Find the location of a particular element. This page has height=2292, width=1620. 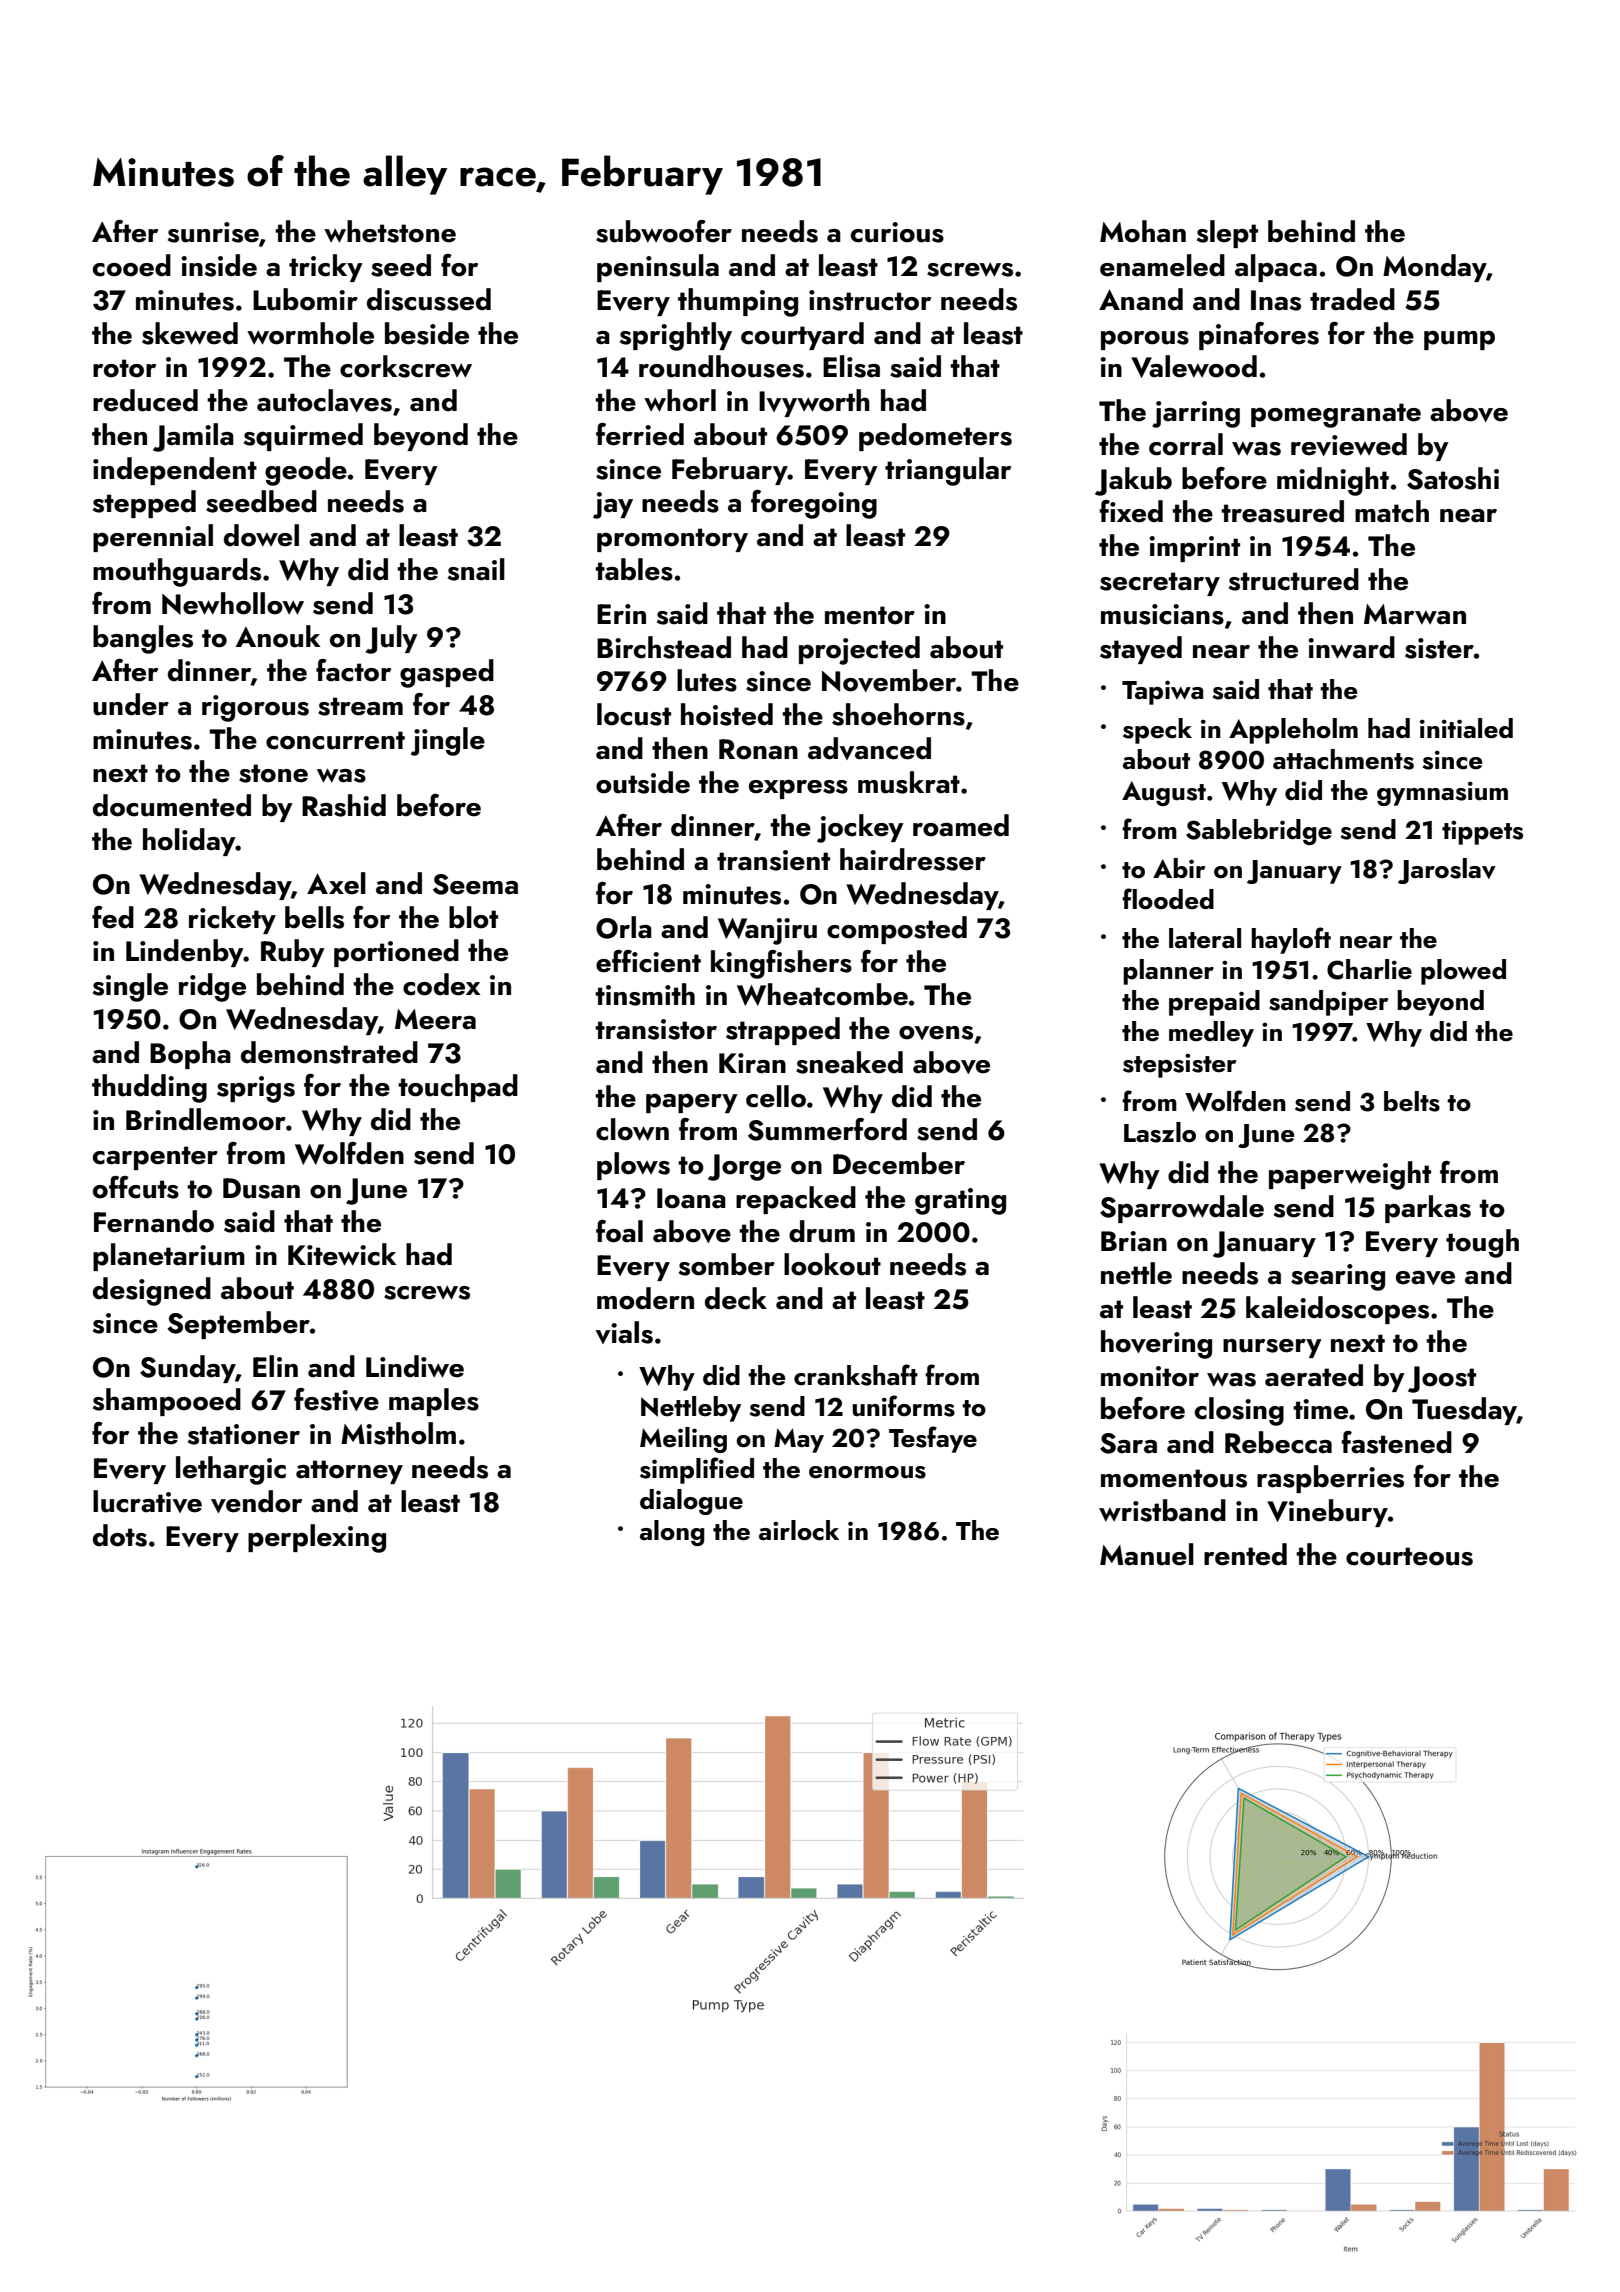

gasped is located at coordinates (447, 673).
